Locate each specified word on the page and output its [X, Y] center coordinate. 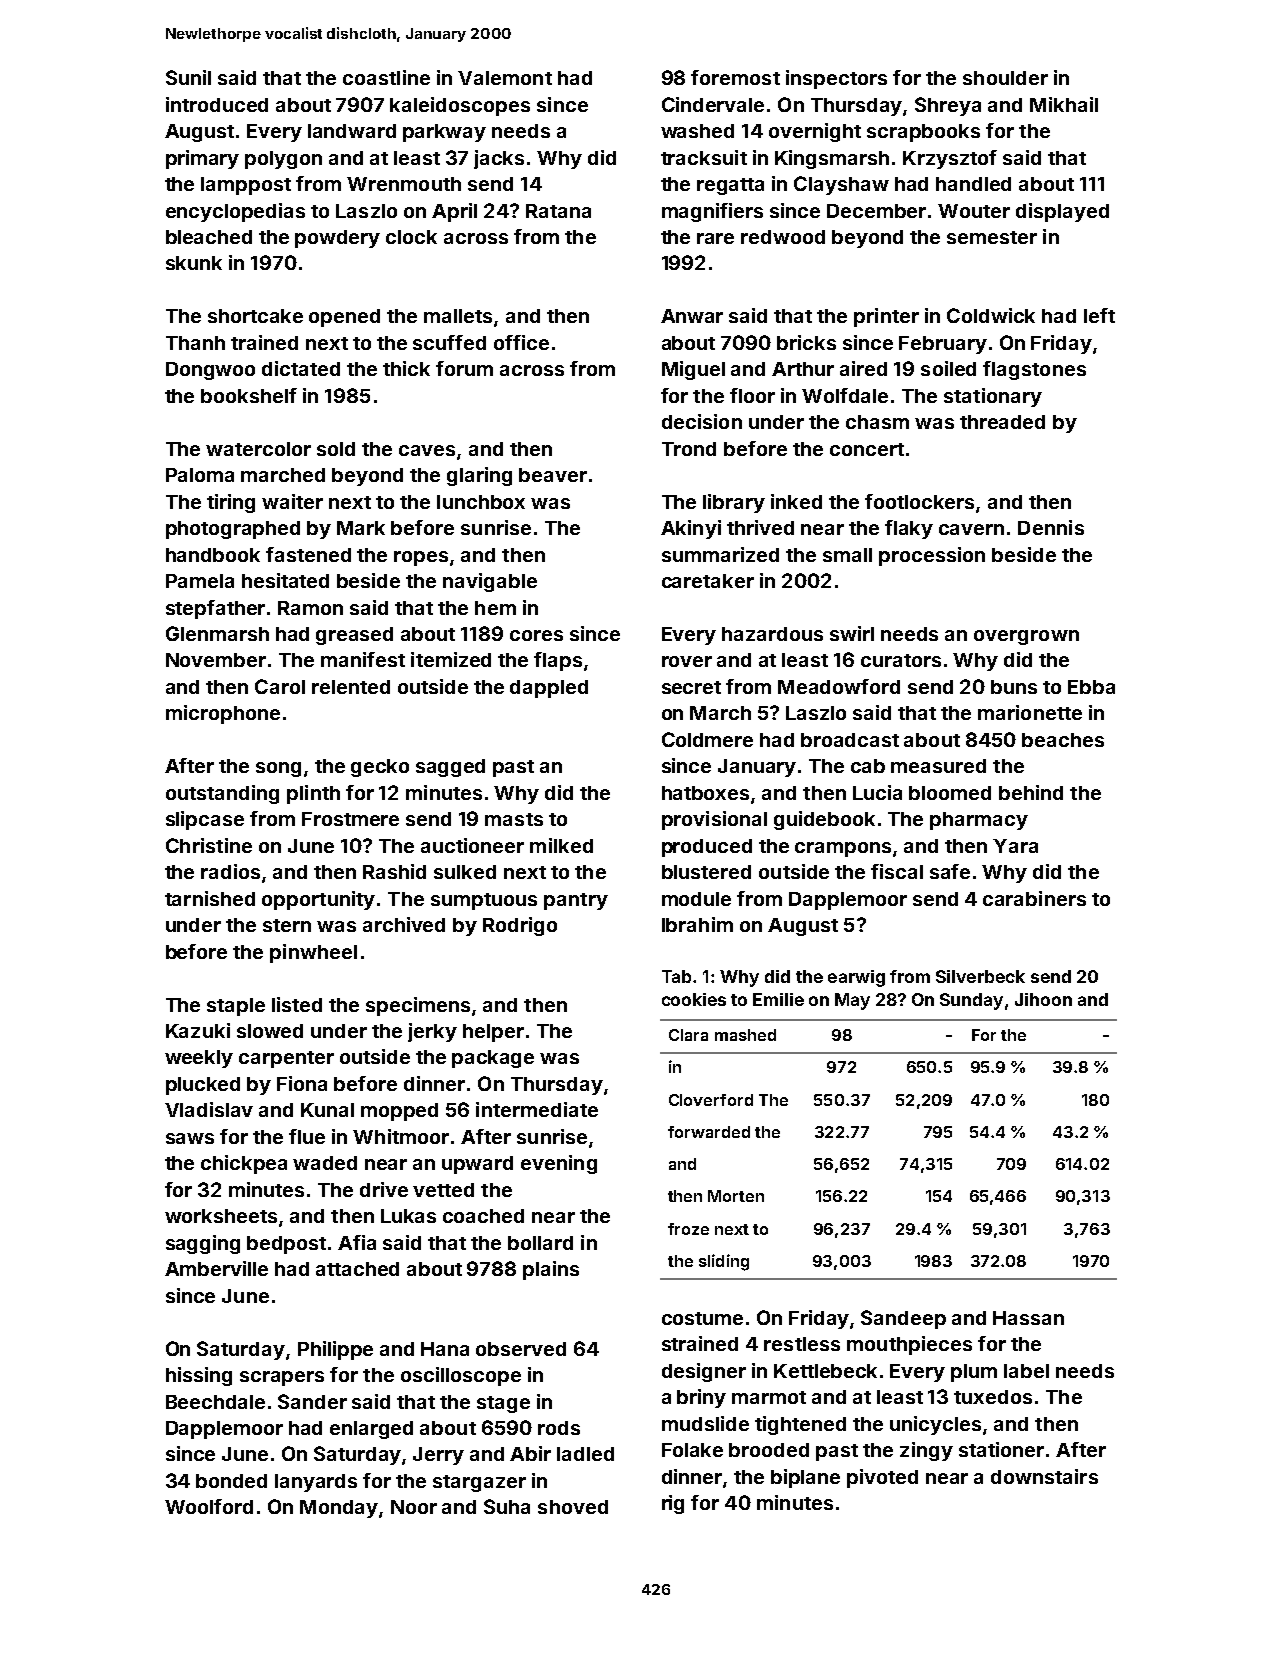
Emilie [778, 999]
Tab [678, 976]
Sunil [188, 77]
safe [950, 871]
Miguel [693, 370]
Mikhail [1064, 104]
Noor [414, 1507]
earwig [856, 978]
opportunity [318, 900]
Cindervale [713, 104]
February [943, 345]
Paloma [200, 475]
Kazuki [198, 1030]
